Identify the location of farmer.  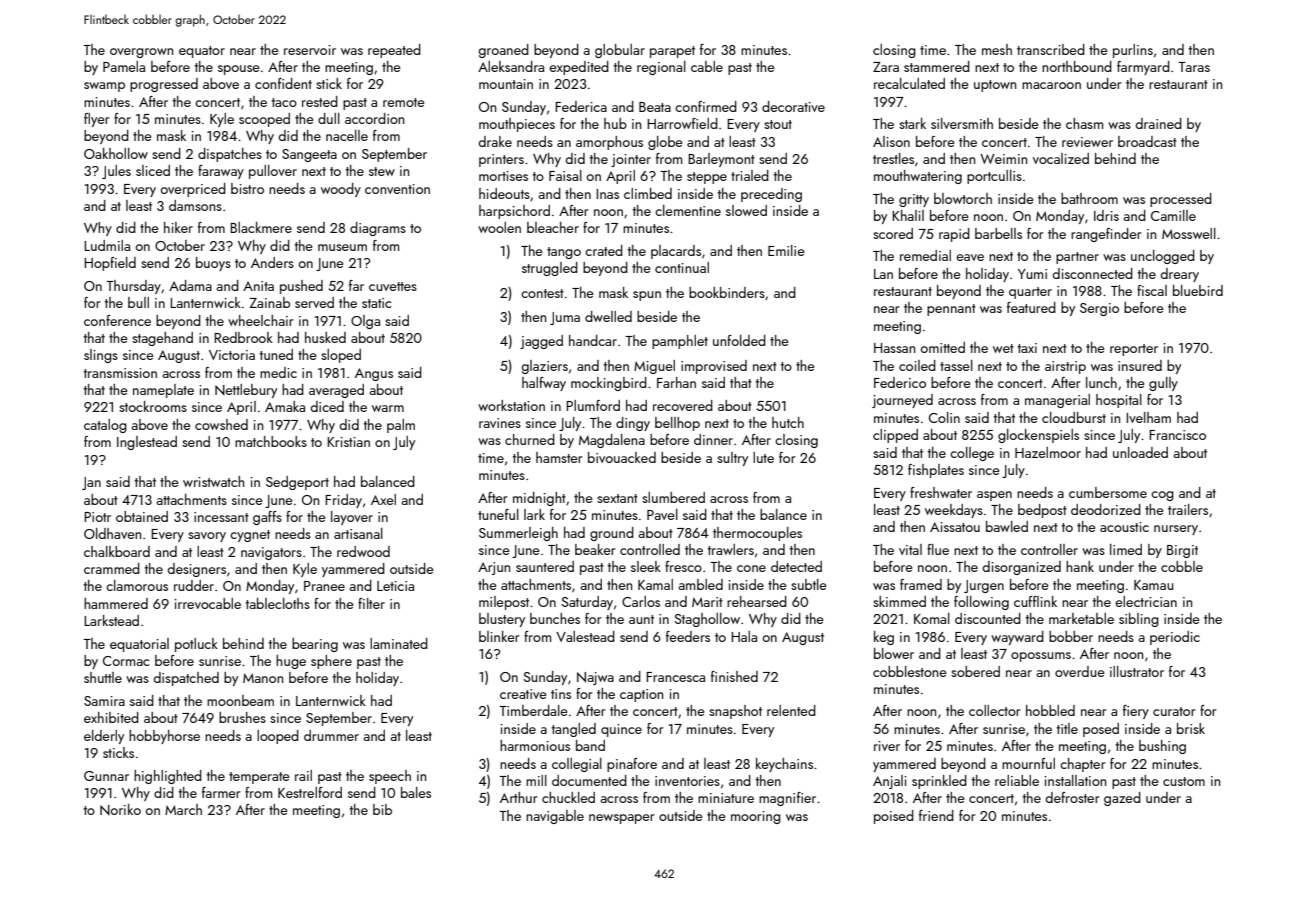
(221, 792).
